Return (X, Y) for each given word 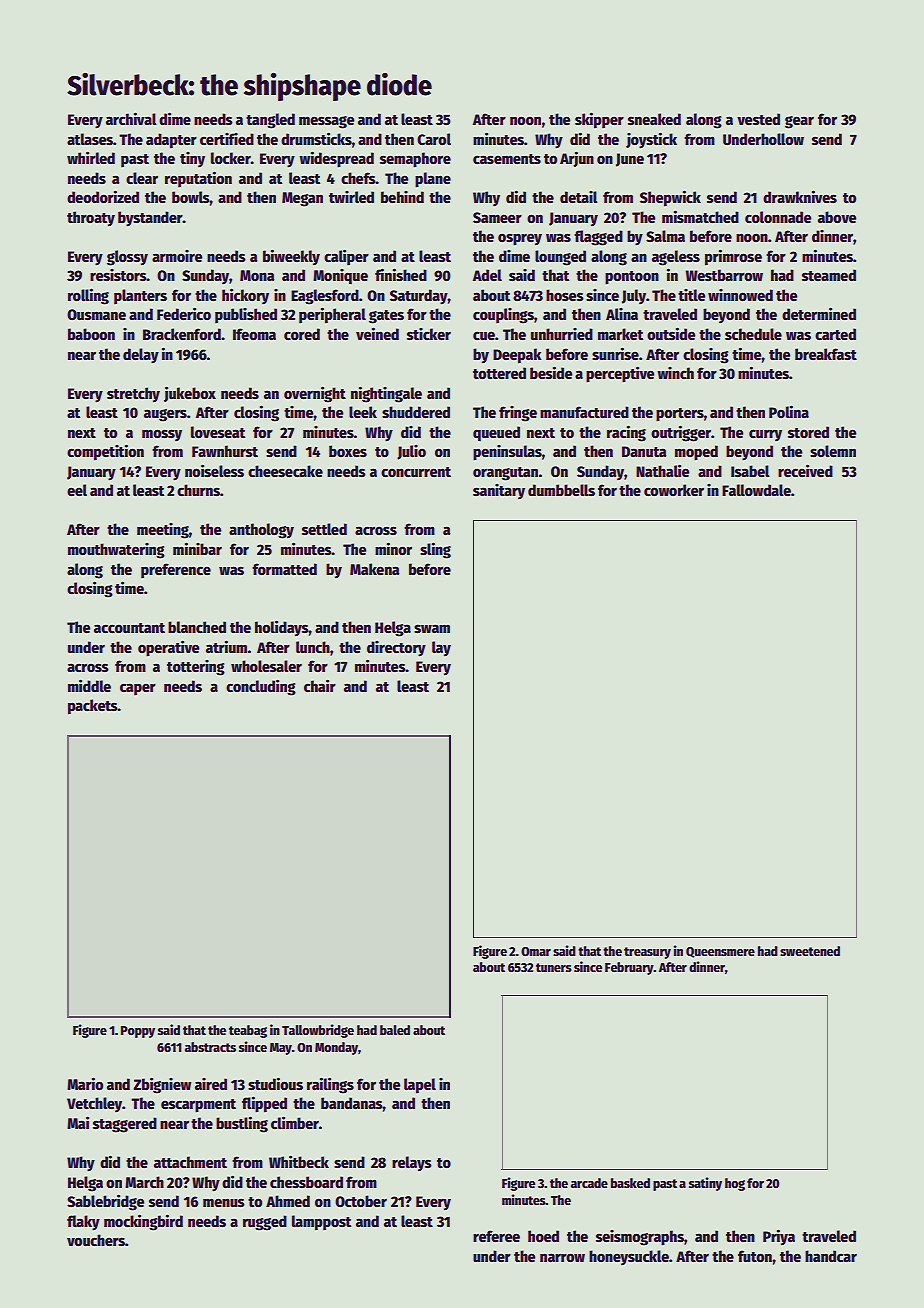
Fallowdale (756, 490)
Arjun (577, 159)
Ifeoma (254, 334)
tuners (554, 967)
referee (496, 1236)
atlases (90, 139)
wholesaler (266, 666)
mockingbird (143, 1222)
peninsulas (507, 453)
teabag (248, 1031)
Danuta (644, 451)
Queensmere (720, 952)
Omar (536, 951)
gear (799, 122)
